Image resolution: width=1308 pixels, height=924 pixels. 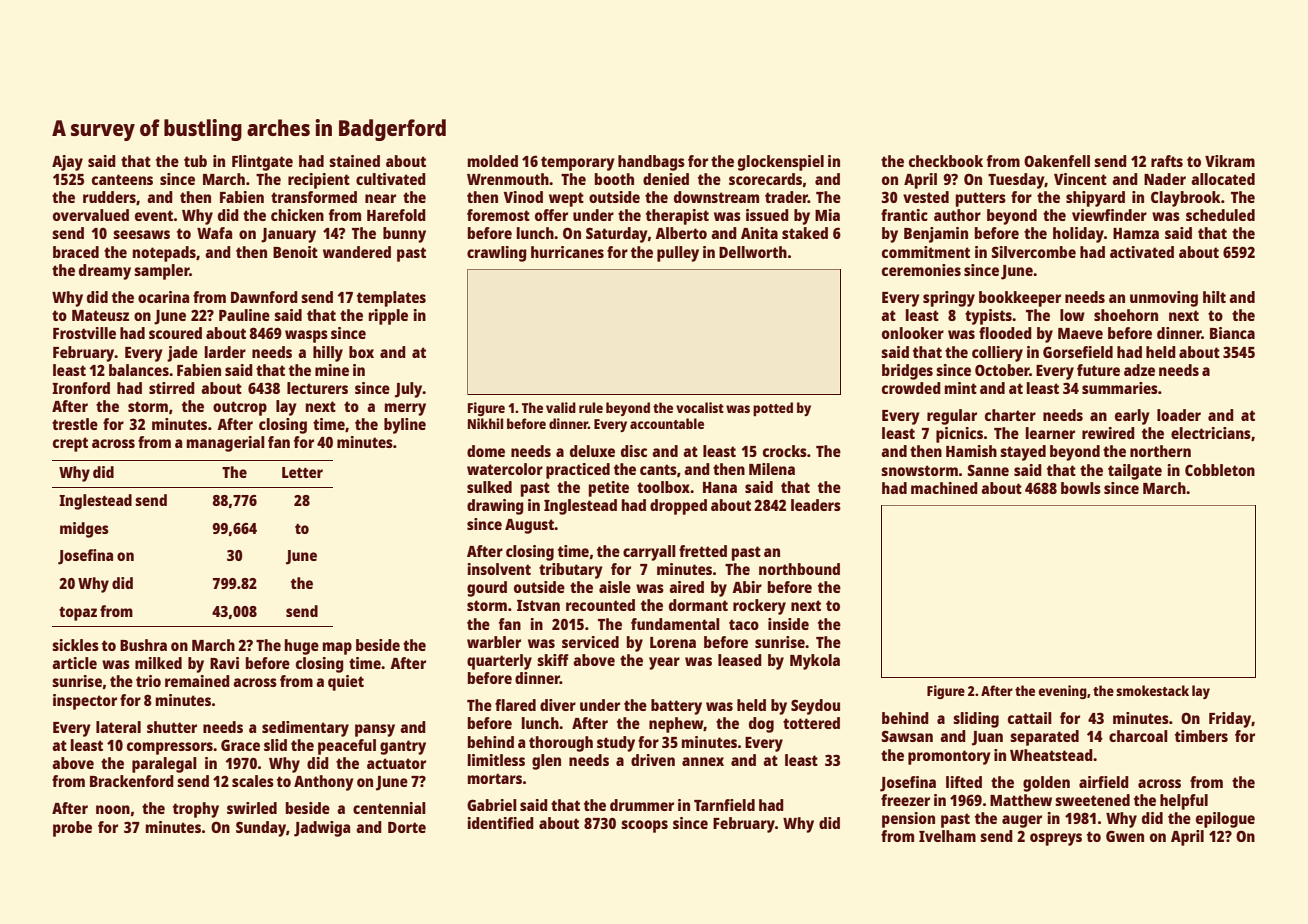 What do you see at coordinates (1056, 839) in the screenshot?
I see `ospreys` at bounding box center [1056, 839].
